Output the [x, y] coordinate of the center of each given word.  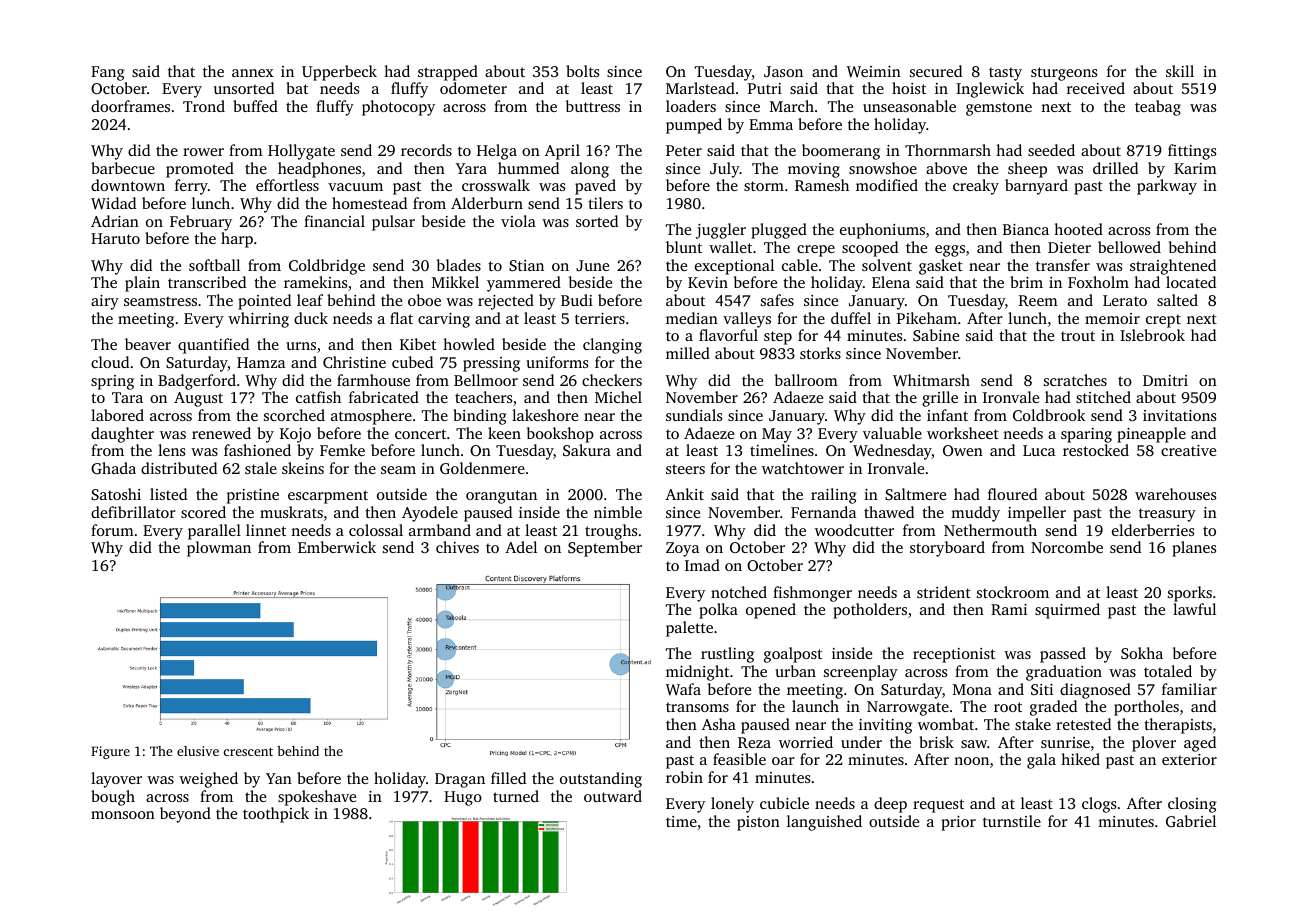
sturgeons [1064, 74]
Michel [618, 397]
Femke [342, 450]
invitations [1179, 415]
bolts [582, 71]
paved [595, 187]
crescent [248, 752]
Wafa [683, 689]
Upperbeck [339, 73]
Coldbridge [327, 267]
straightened [1173, 267]
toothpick [276, 815]
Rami [1009, 609]
